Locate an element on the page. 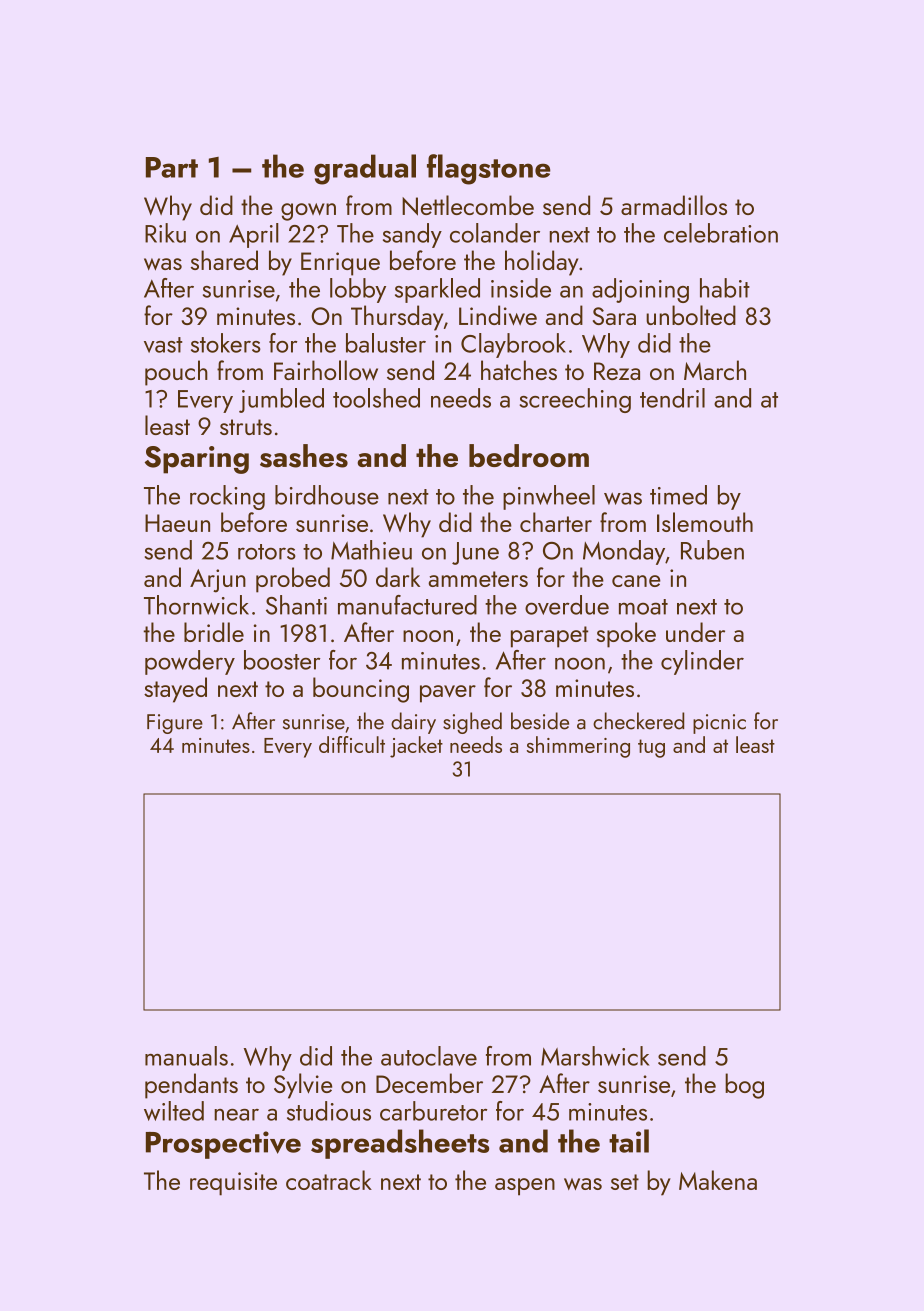  Enrique is located at coordinates (340, 264).
